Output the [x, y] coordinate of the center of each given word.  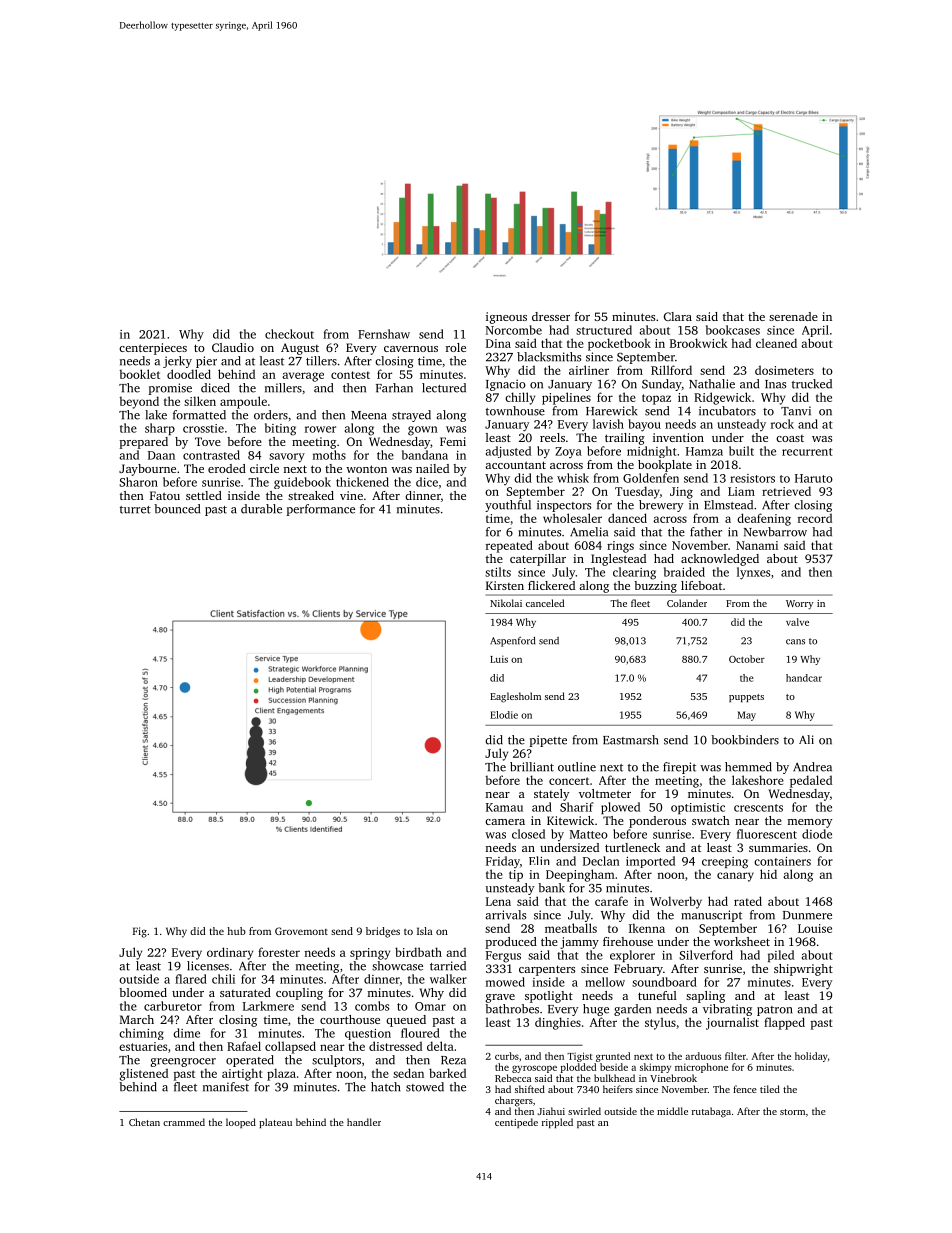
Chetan [144, 1122]
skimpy [655, 1068]
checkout [289, 334]
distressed [395, 1046]
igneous [506, 318]
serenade [793, 316]
